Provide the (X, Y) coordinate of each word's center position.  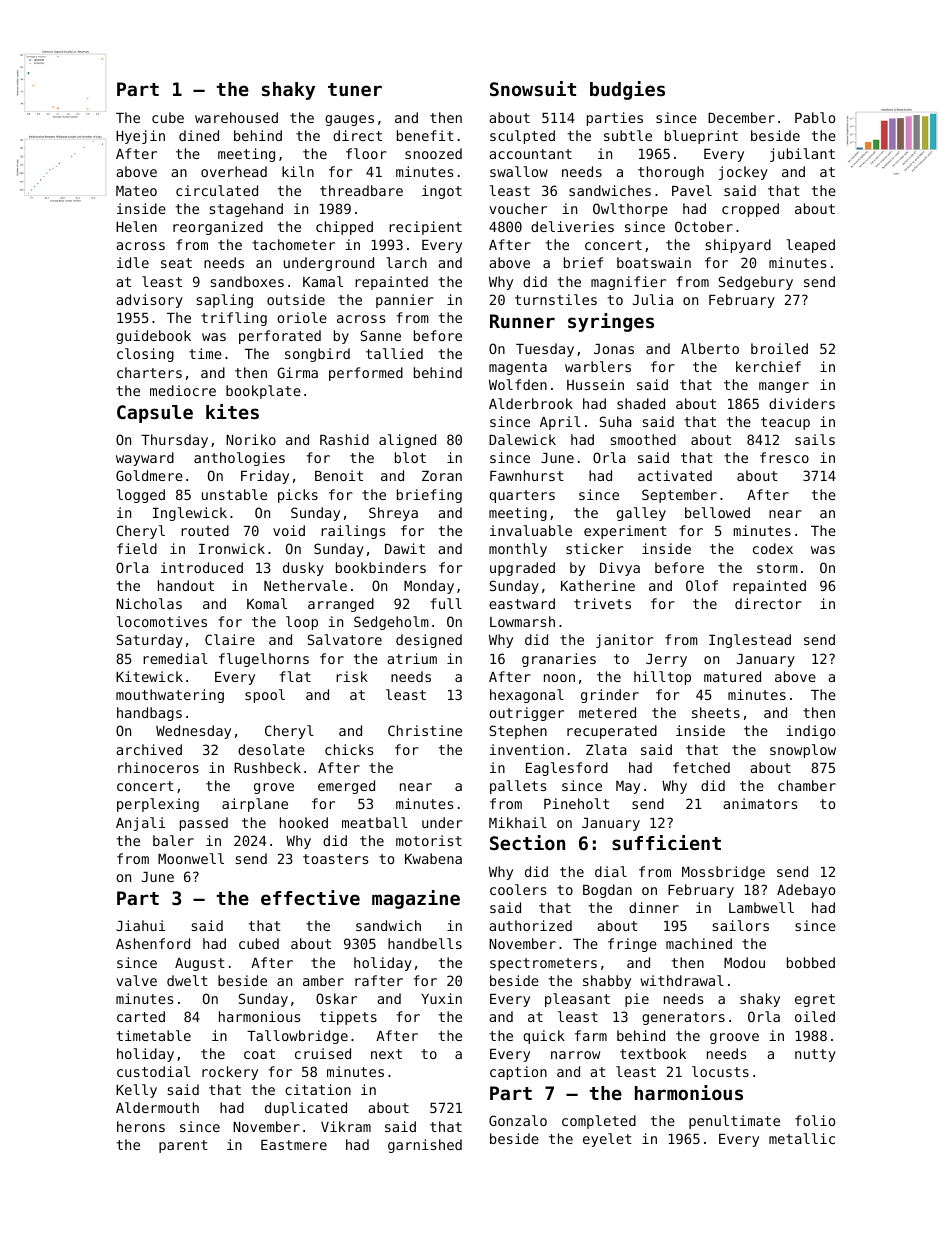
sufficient (666, 842)
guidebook (153, 337)
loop (302, 623)
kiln (298, 171)
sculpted (522, 137)
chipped (344, 228)
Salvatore (344, 639)
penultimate (734, 1122)
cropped (750, 210)
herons (141, 1126)
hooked (304, 822)
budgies (627, 90)
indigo (810, 732)
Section (527, 842)
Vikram (346, 1126)
